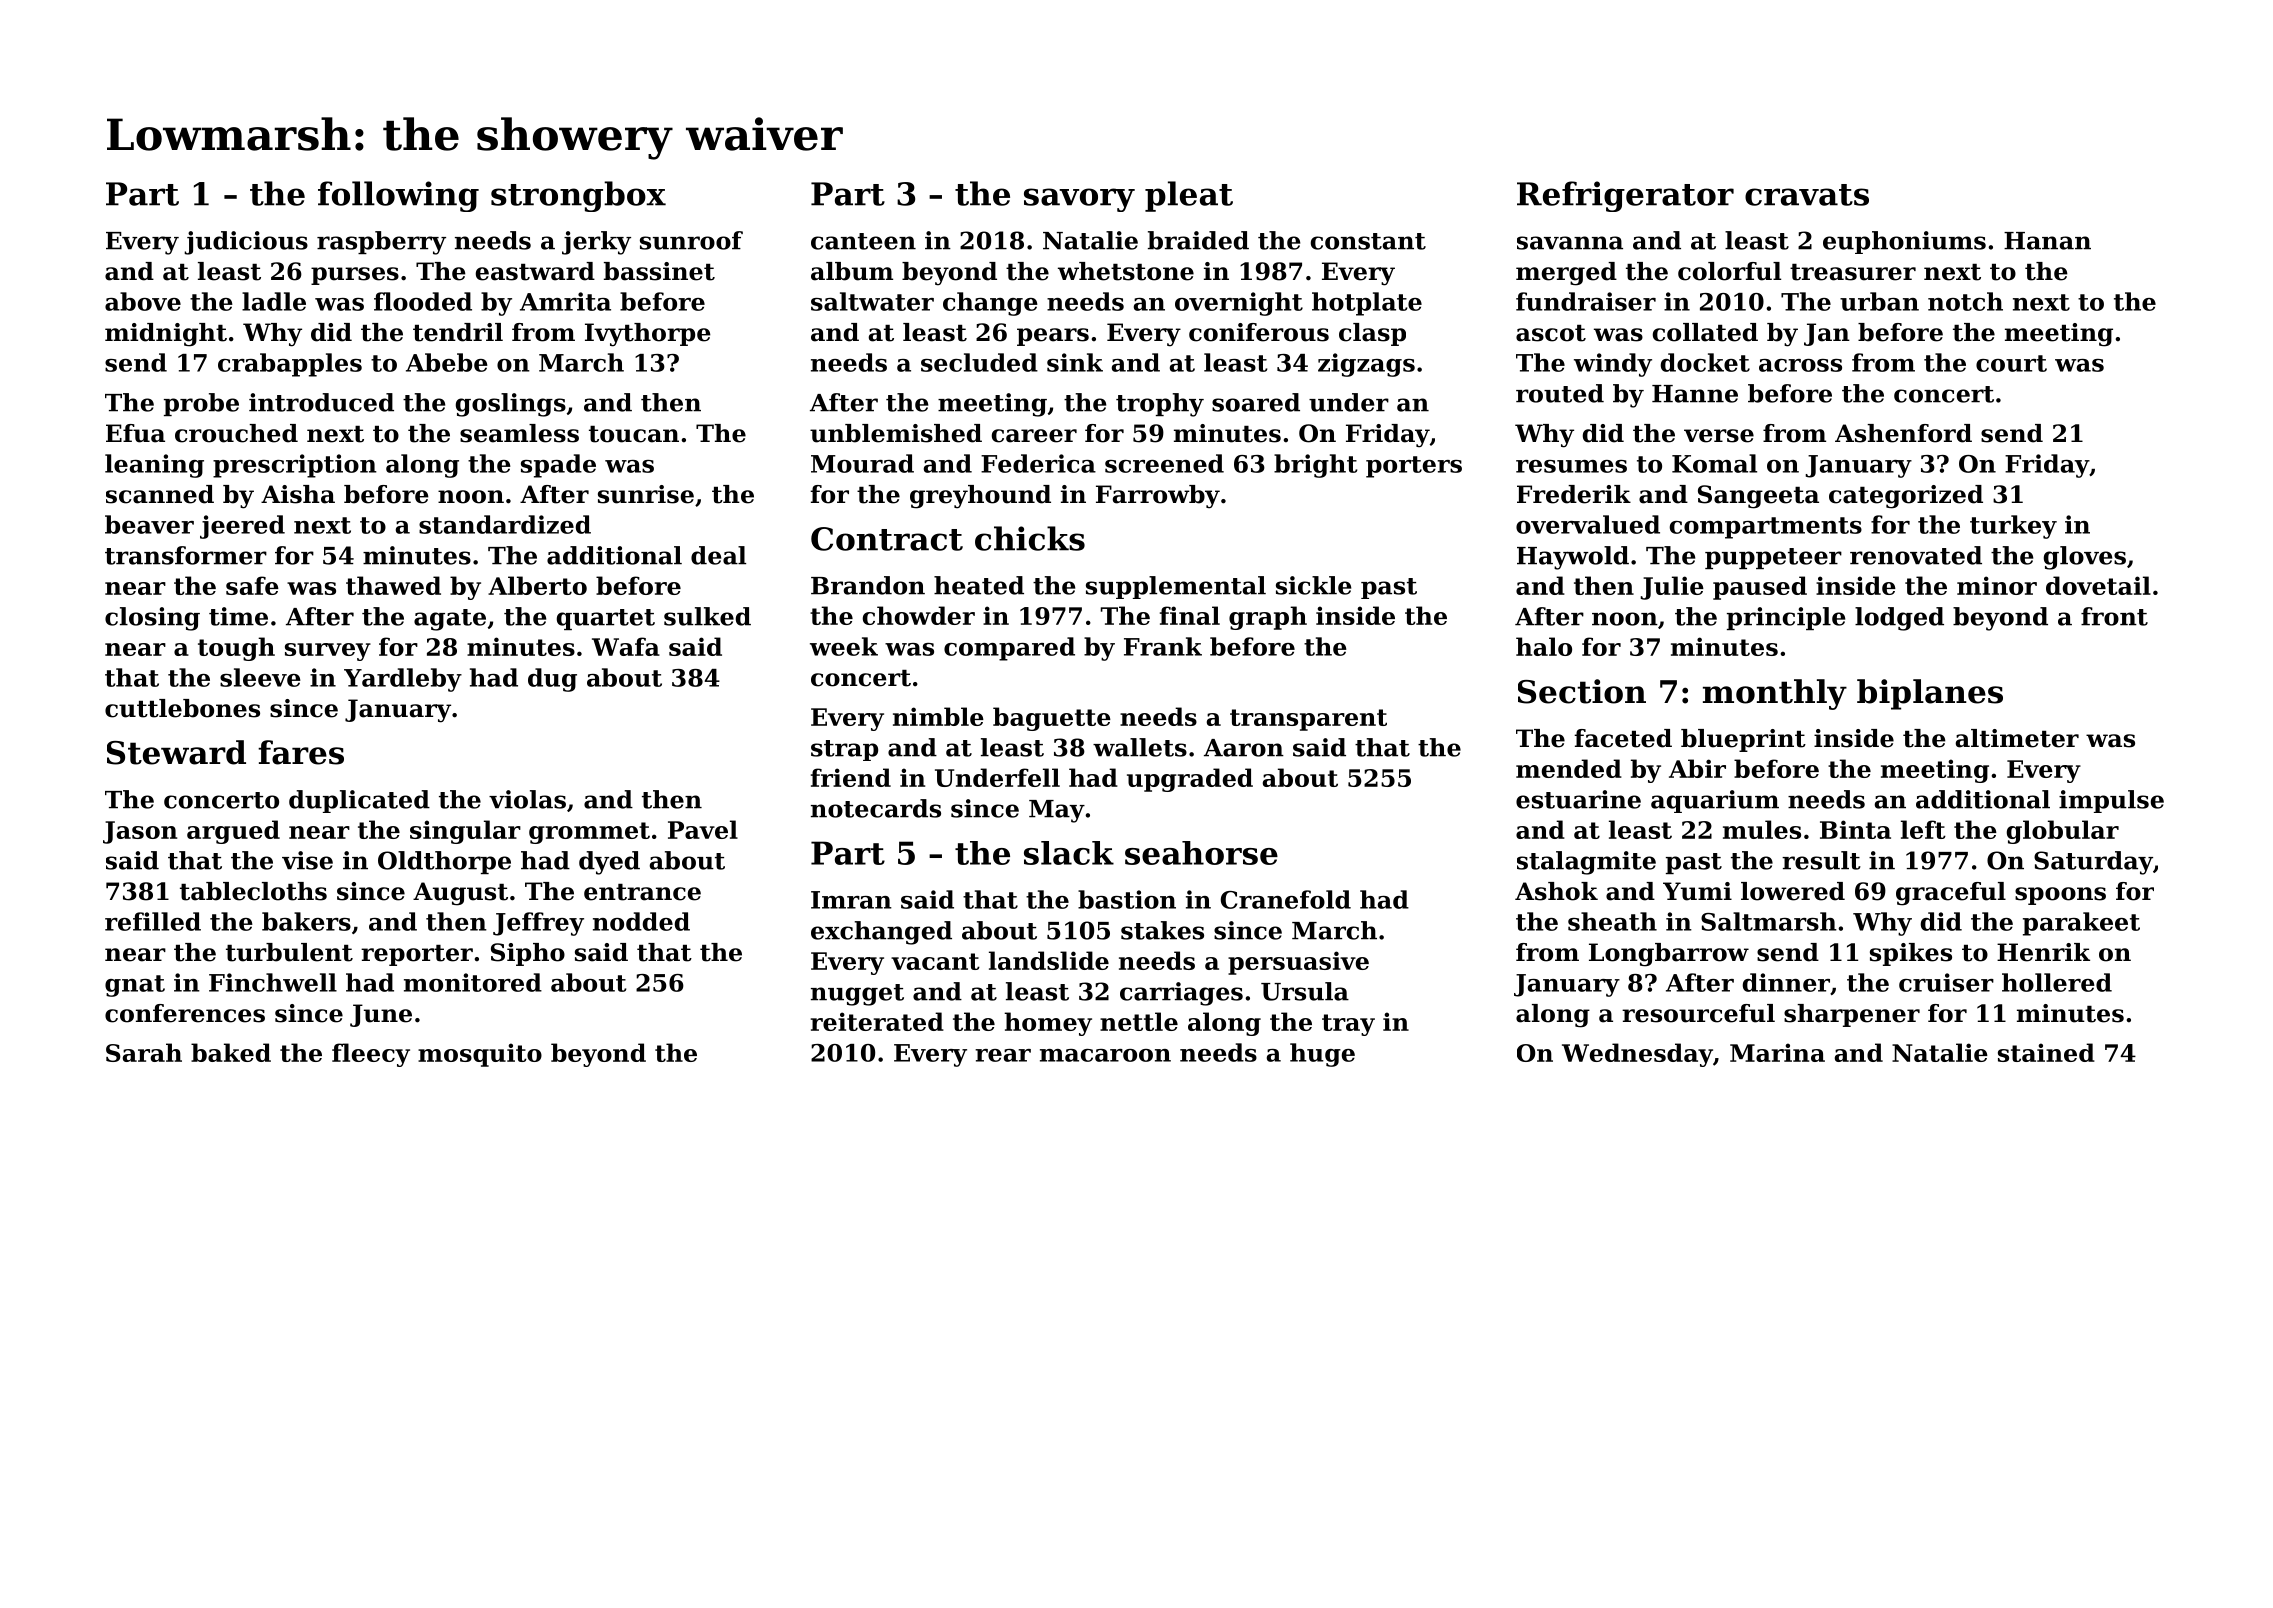  What do you see at coordinates (1556, 891) in the screenshot?
I see `Ashok` at bounding box center [1556, 891].
